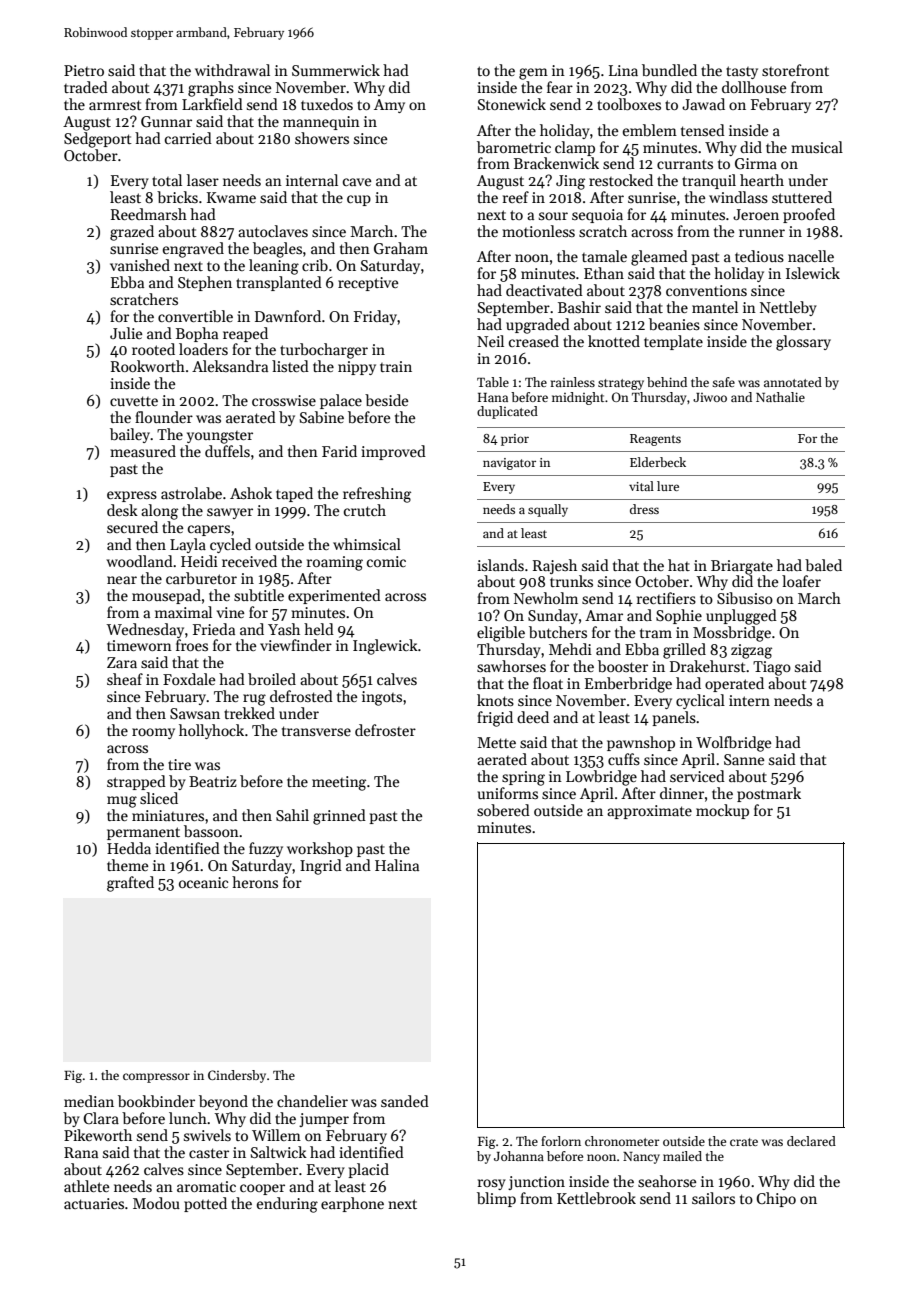  What do you see at coordinates (533, 74) in the page?
I see `gem` at bounding box center [533, 74].
